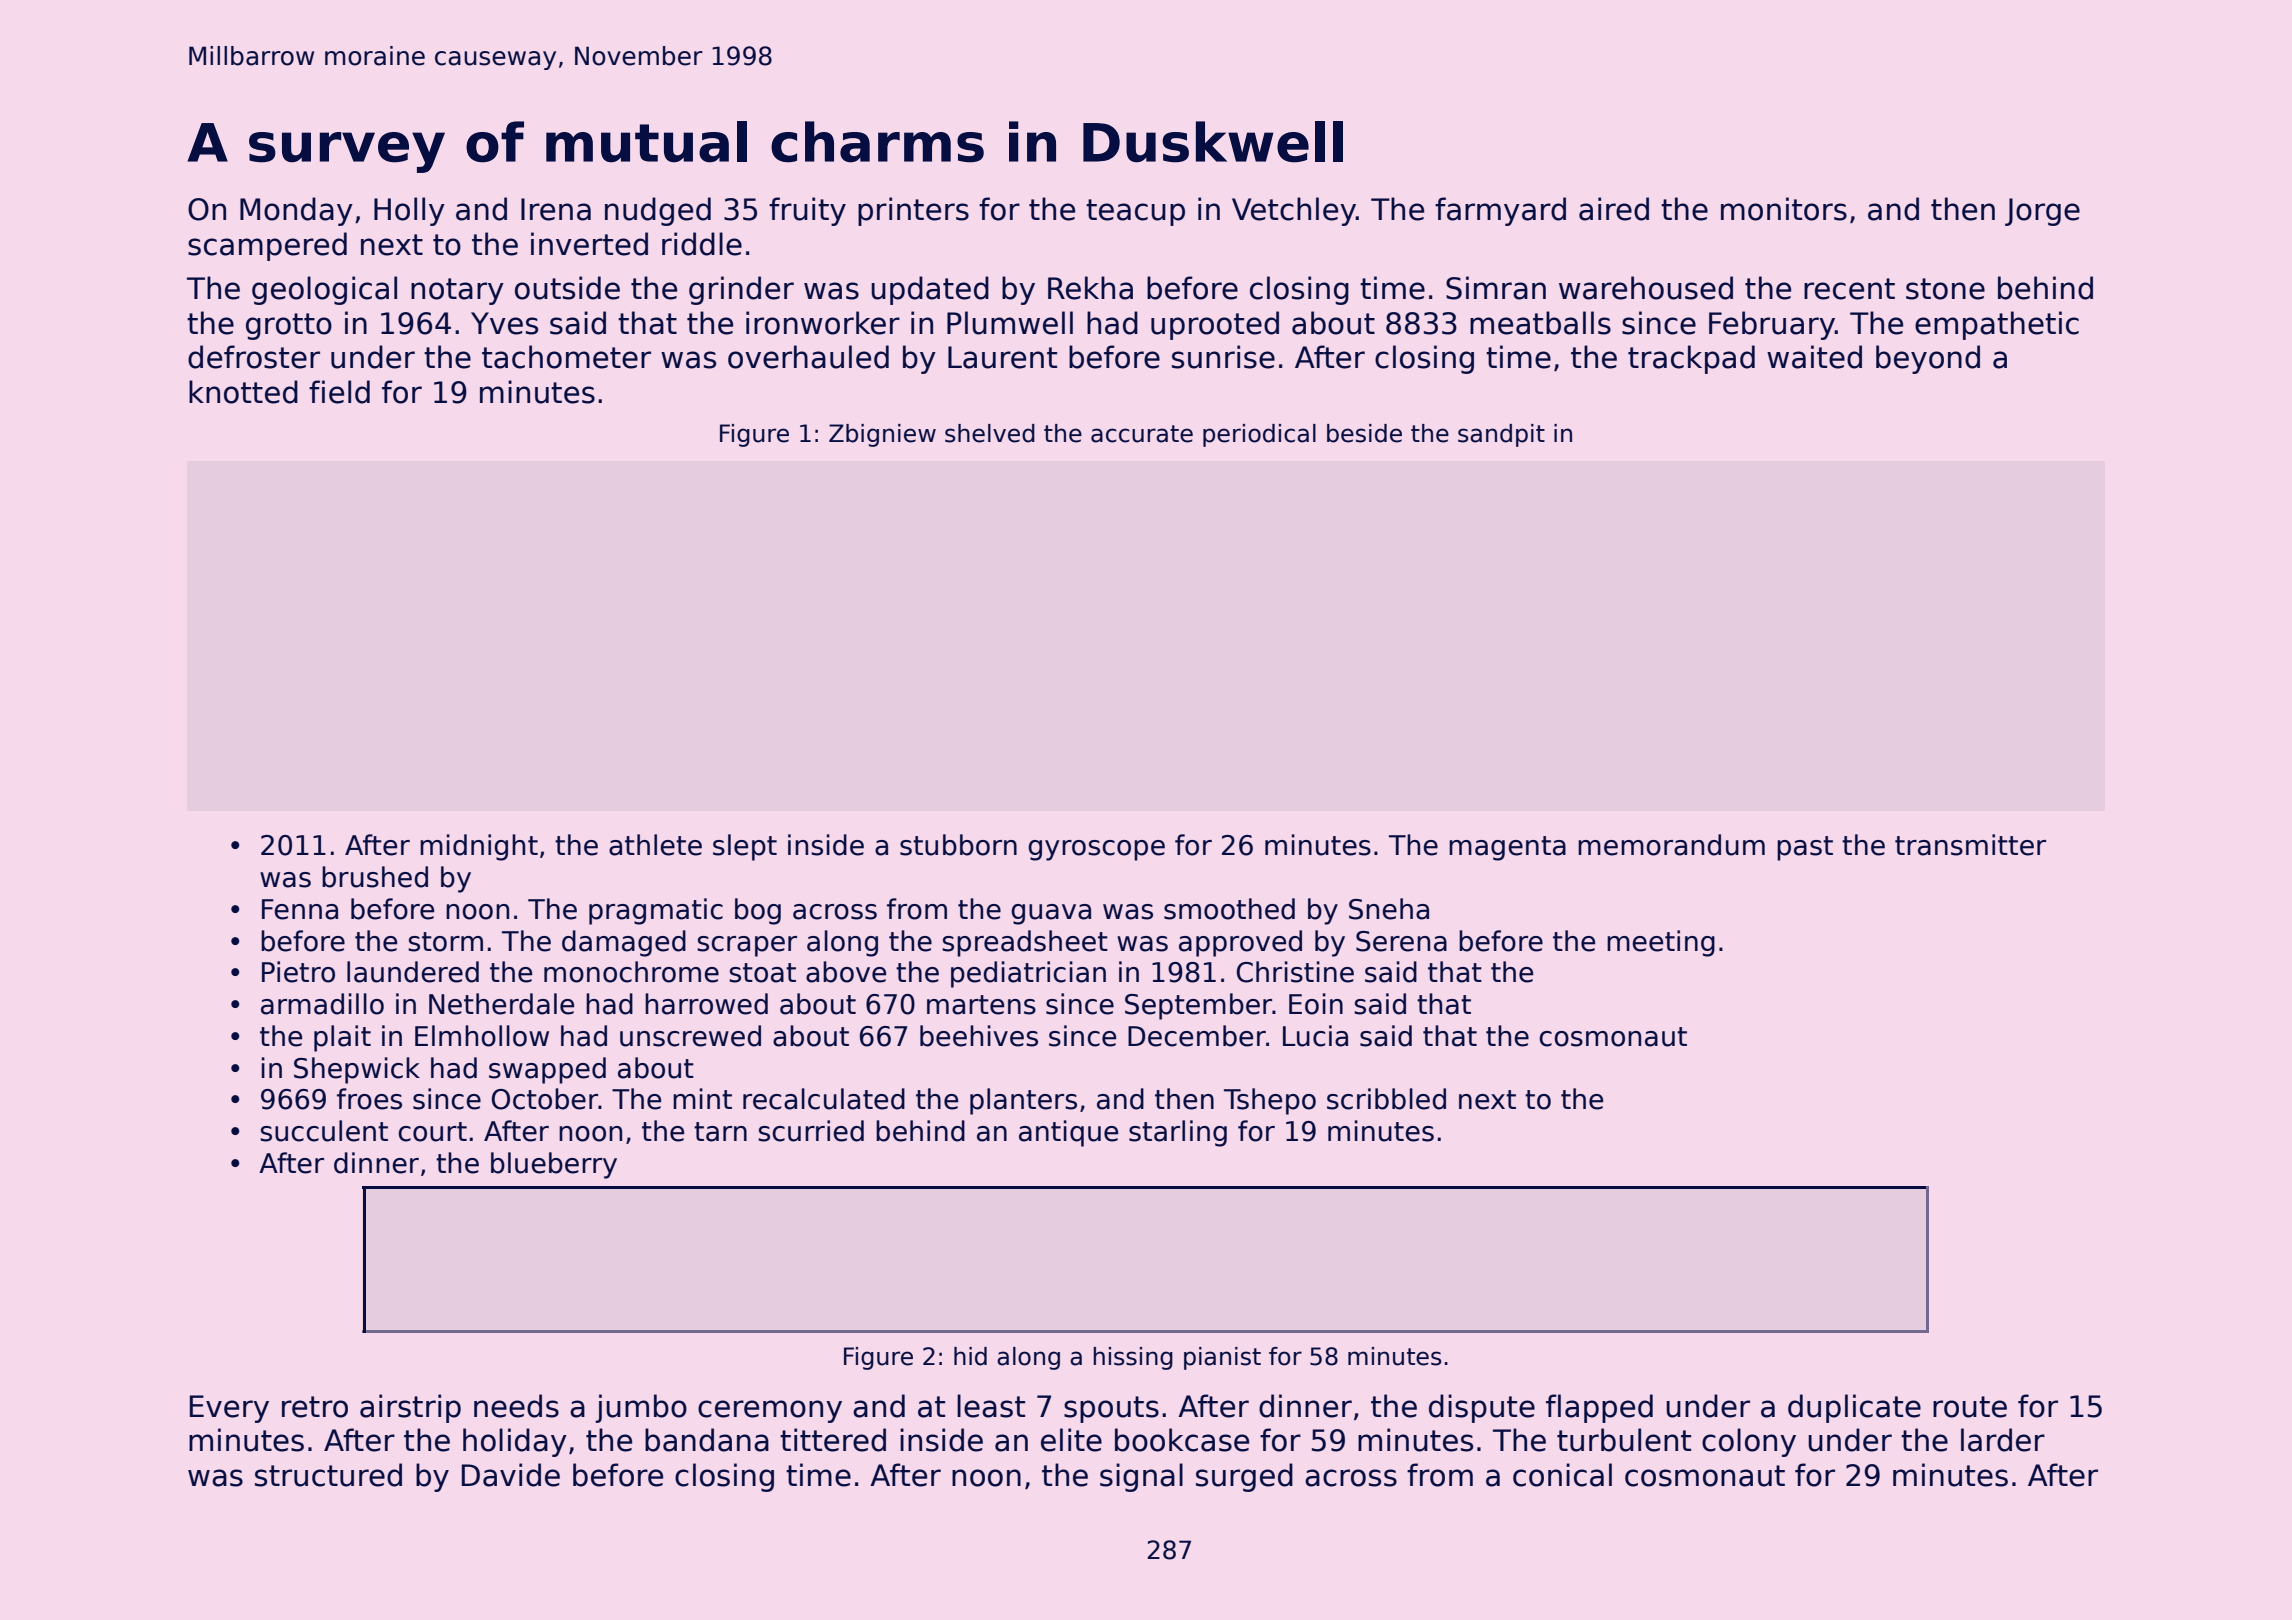 The height and width of the page is (1620, 2292). What do you see at coordinates (1784, 209) in the page?
I see `monitors` at bounding box center [1784, 209].
